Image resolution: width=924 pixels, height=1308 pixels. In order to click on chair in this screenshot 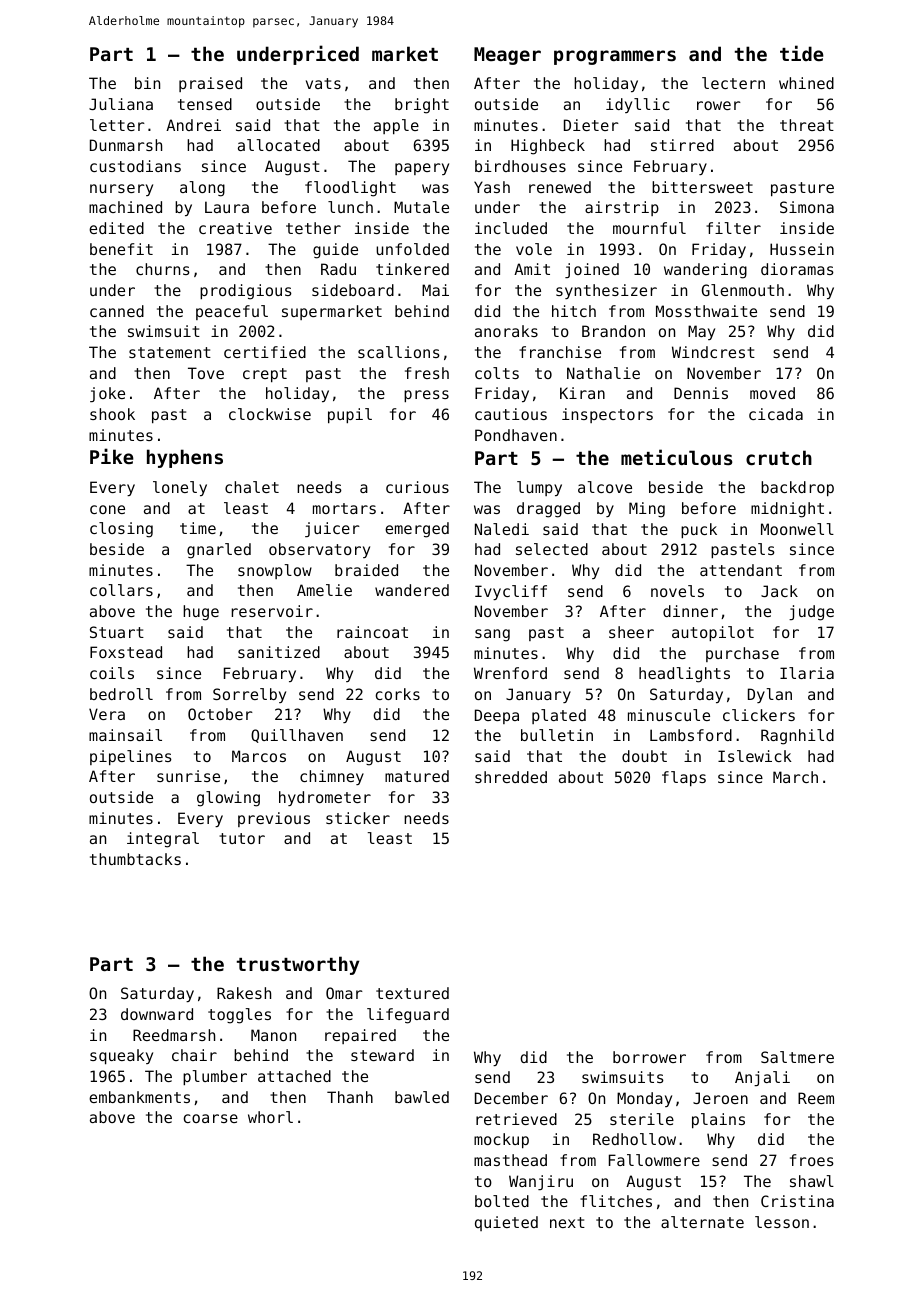, I will do `click(194, 1055)`.
